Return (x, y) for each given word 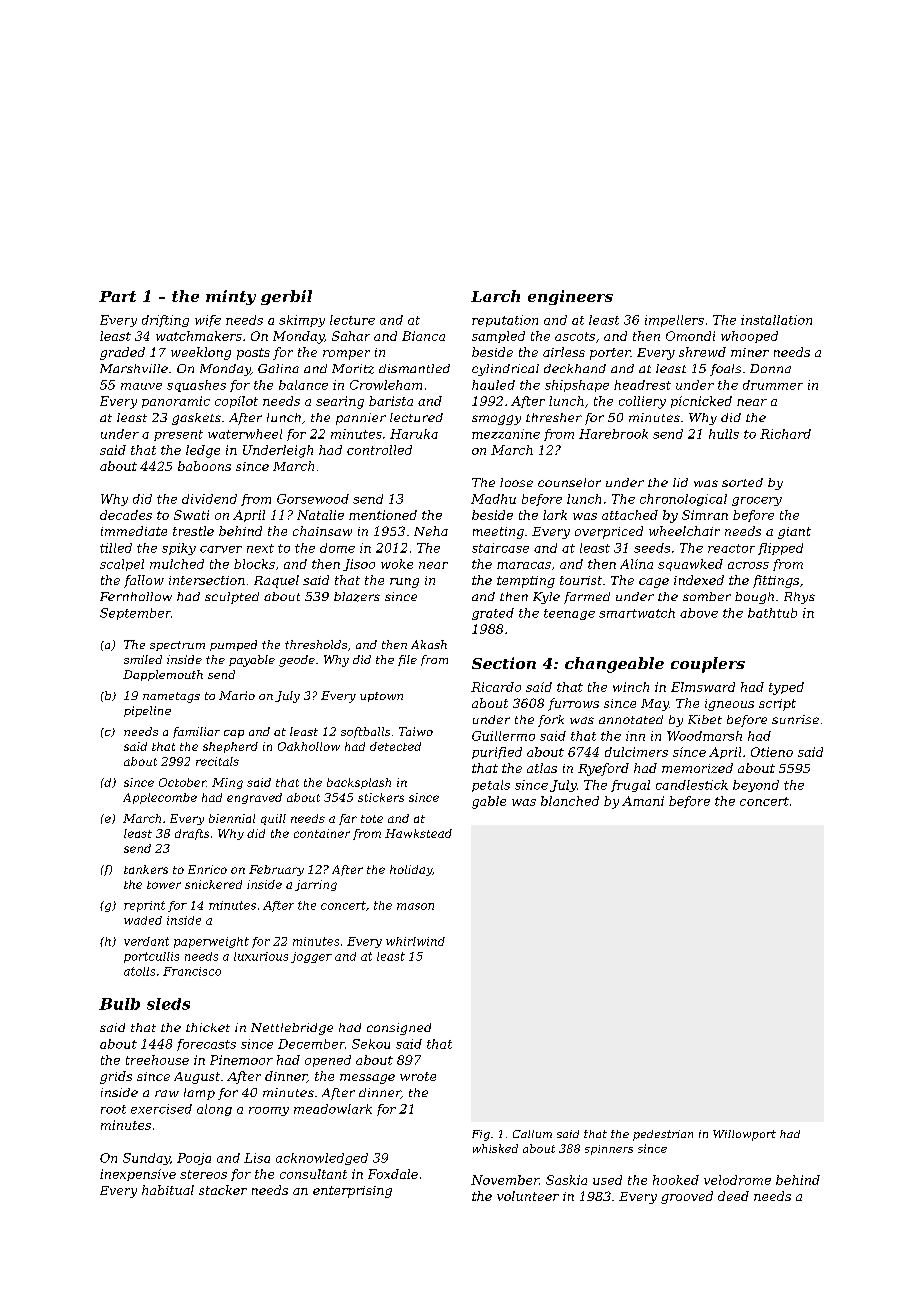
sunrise (795, 719)
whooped (749, 337)
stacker (223, 1190)
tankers (146, 869)
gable (489, 802)
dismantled (414, 368)
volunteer (528, 1196)
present (178, 435)
